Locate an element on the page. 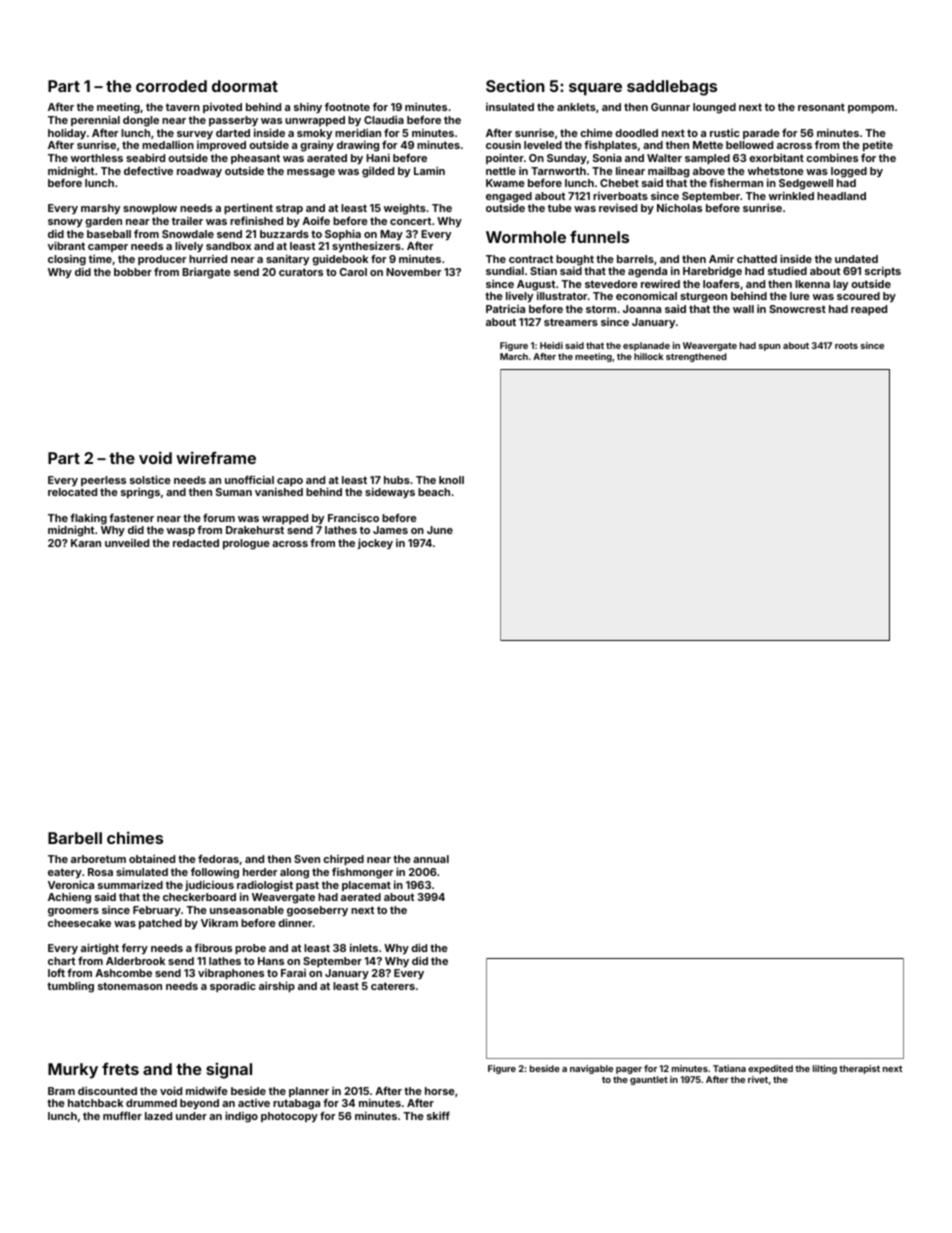  beach is located at coordinates (434, 492).
